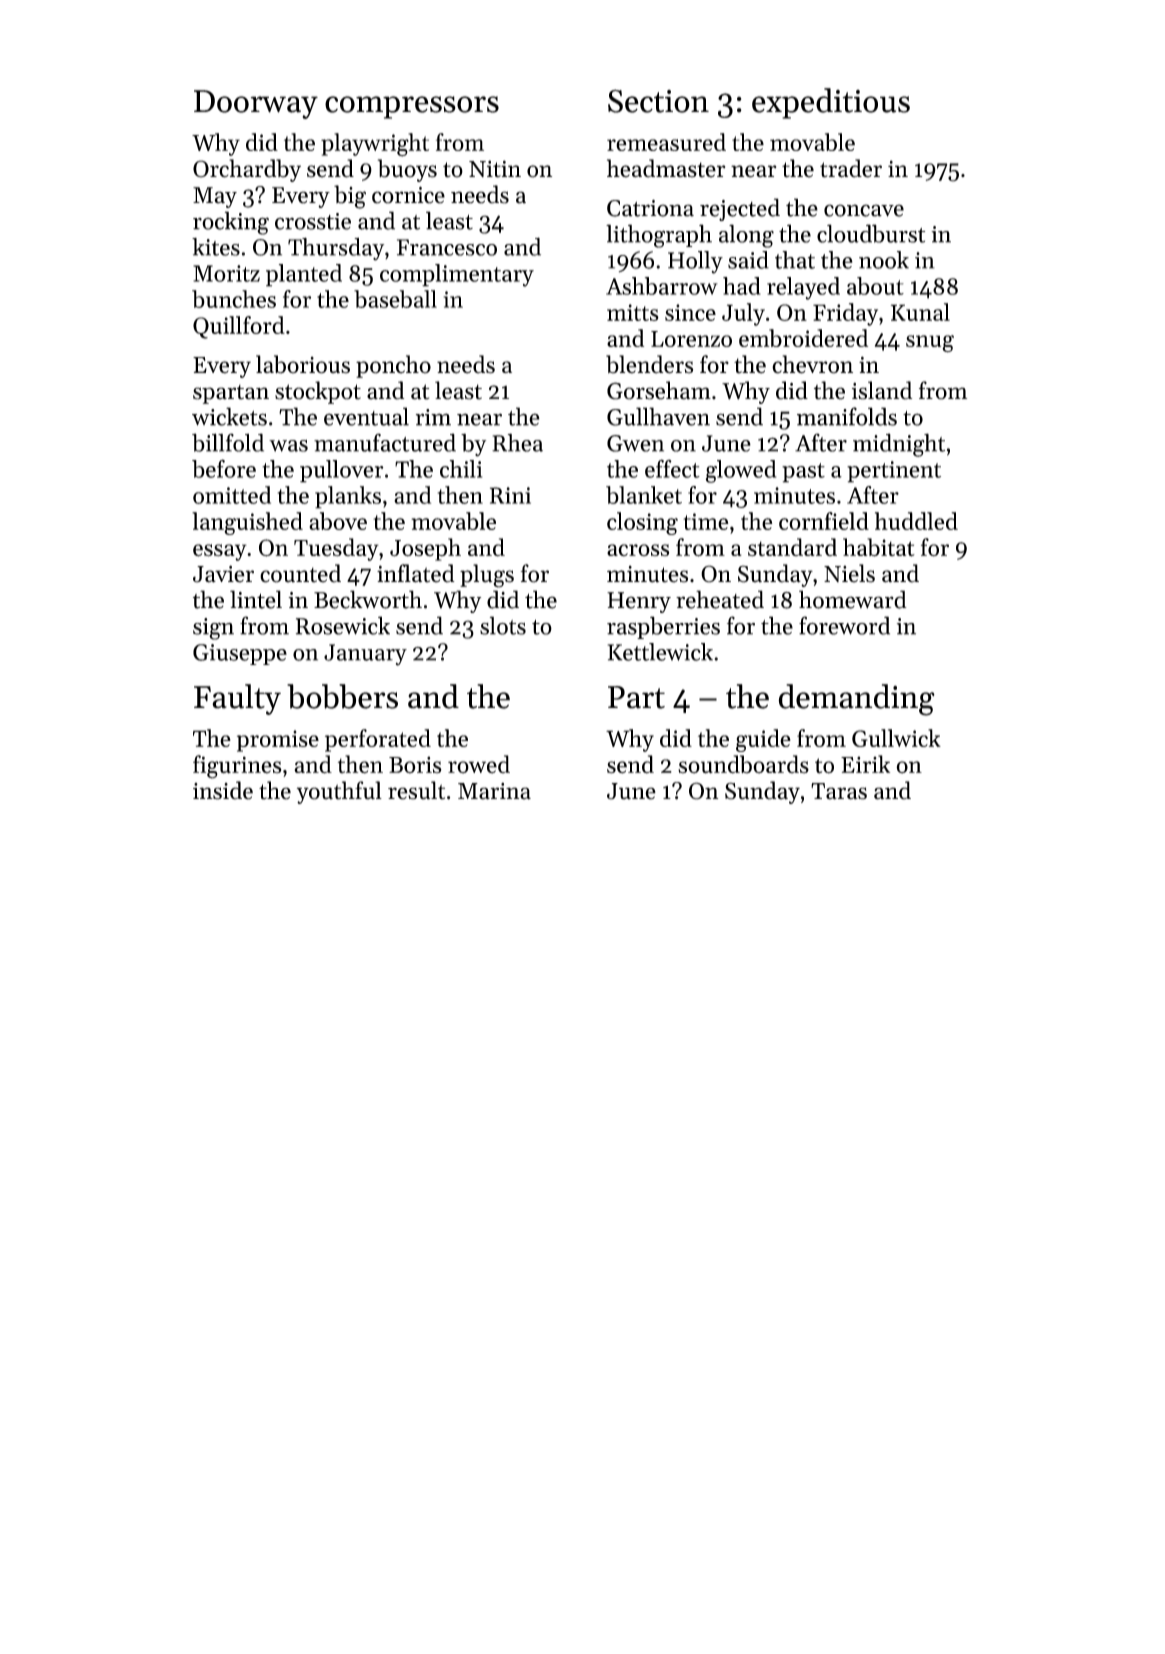  What do you see at coordinates (638, 550) in the page?
I see `across` at bounding box center [638, 550].
